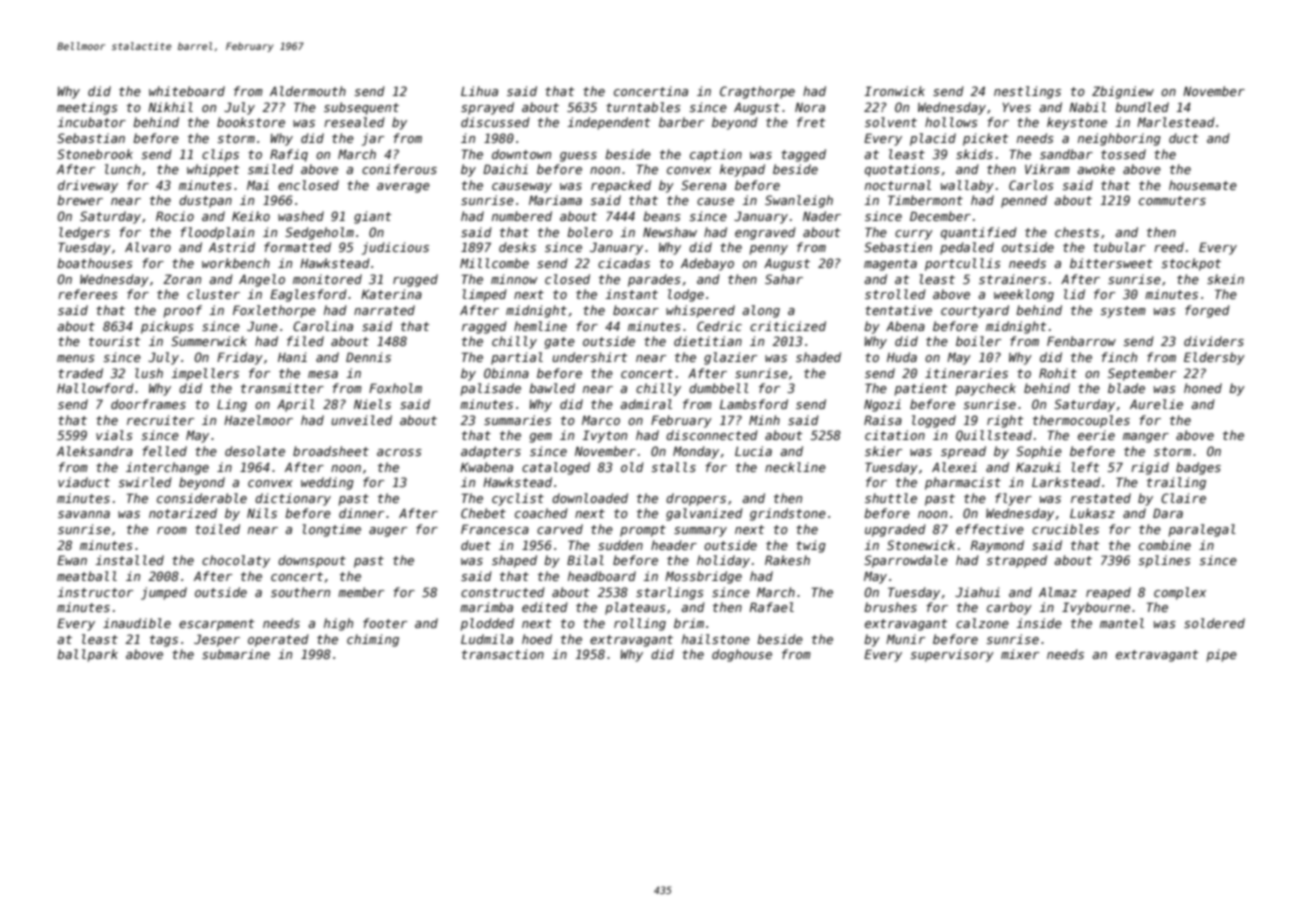 This screenshot has width=1308, height=924. Describe the element at coordinates (822, 216) in the screenshot. I see `Nader` at that location.
